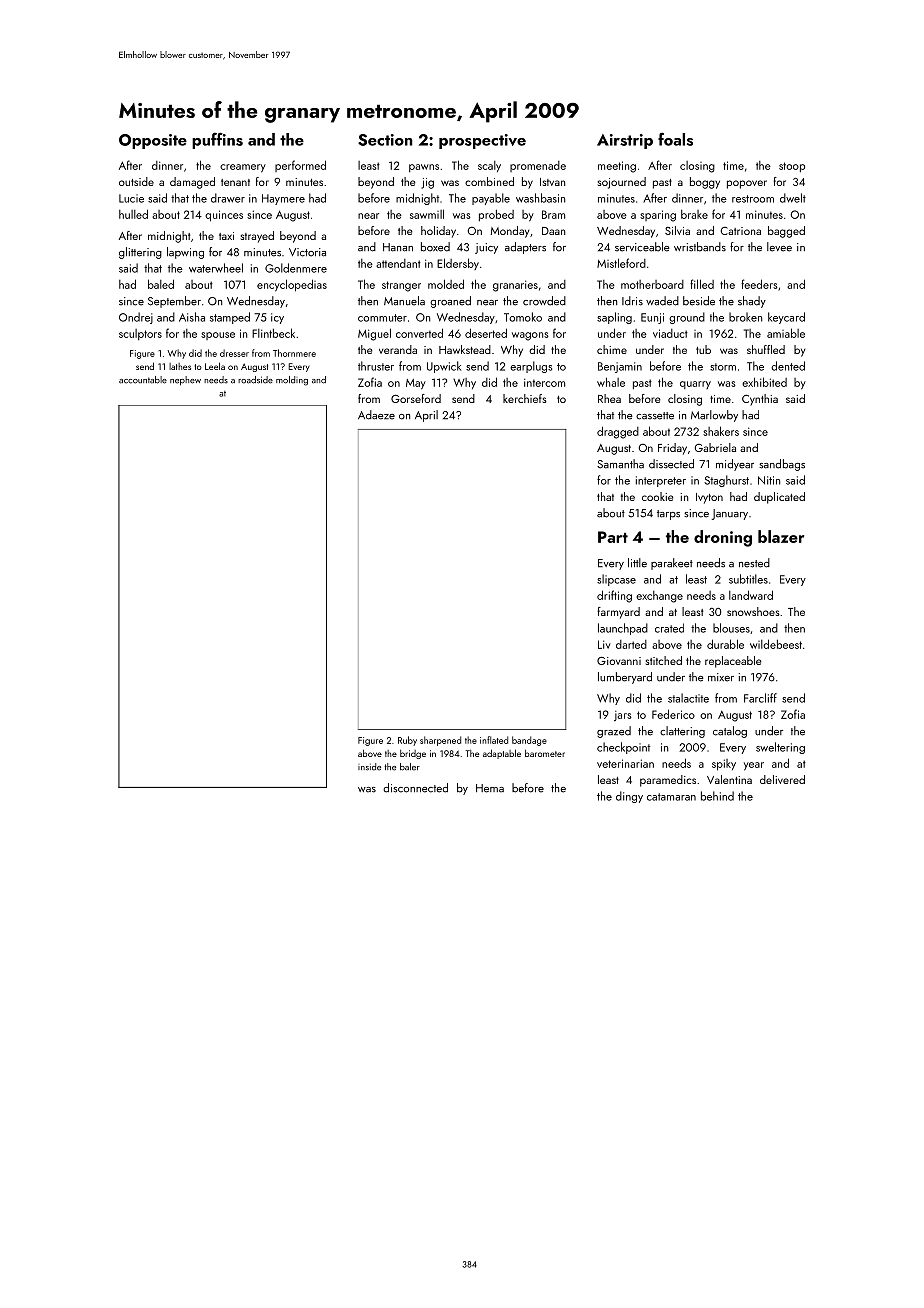  What do you see at coordinates (376, 415) in the document?
I see `Adaeze` at bounding box center [376, 415].
